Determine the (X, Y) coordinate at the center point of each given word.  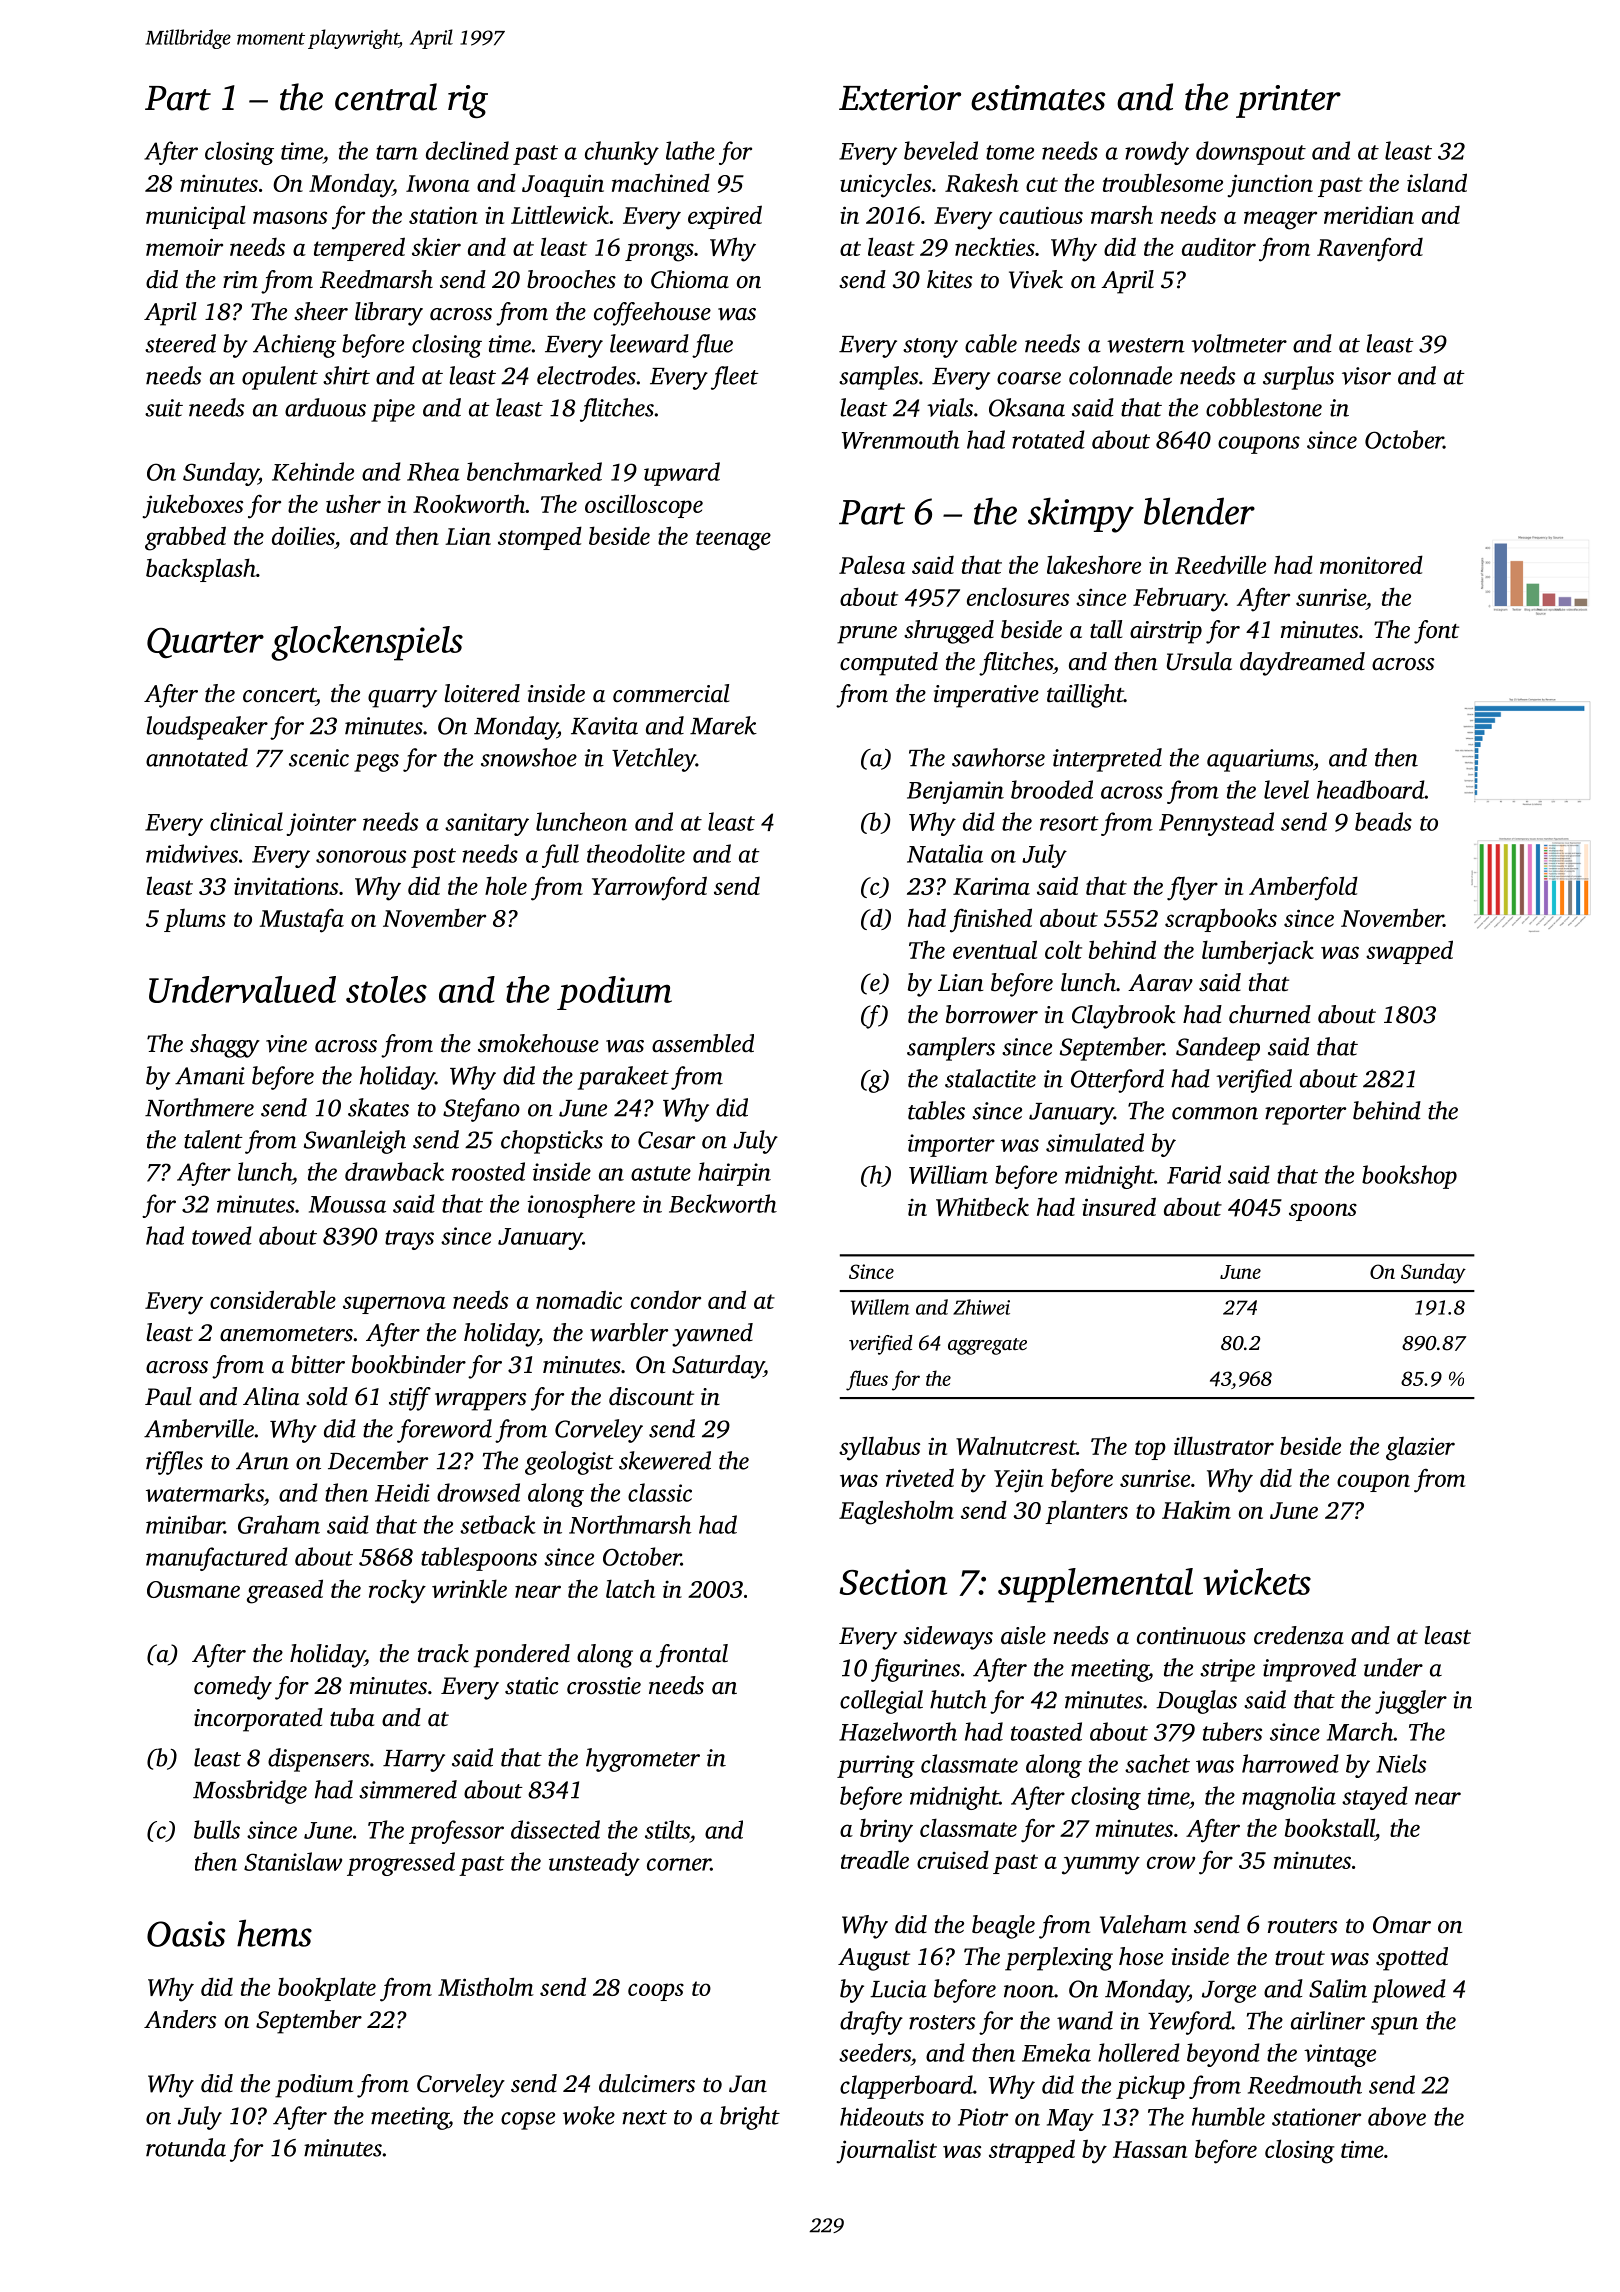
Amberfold (1303, 888)
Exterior (900, 98)
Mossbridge (250, 1792)
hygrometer (643, 1760)
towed (222, 1235)
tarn (397, 152)
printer (1288, 101)
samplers (951, 1049)
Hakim (1196, 1509)
